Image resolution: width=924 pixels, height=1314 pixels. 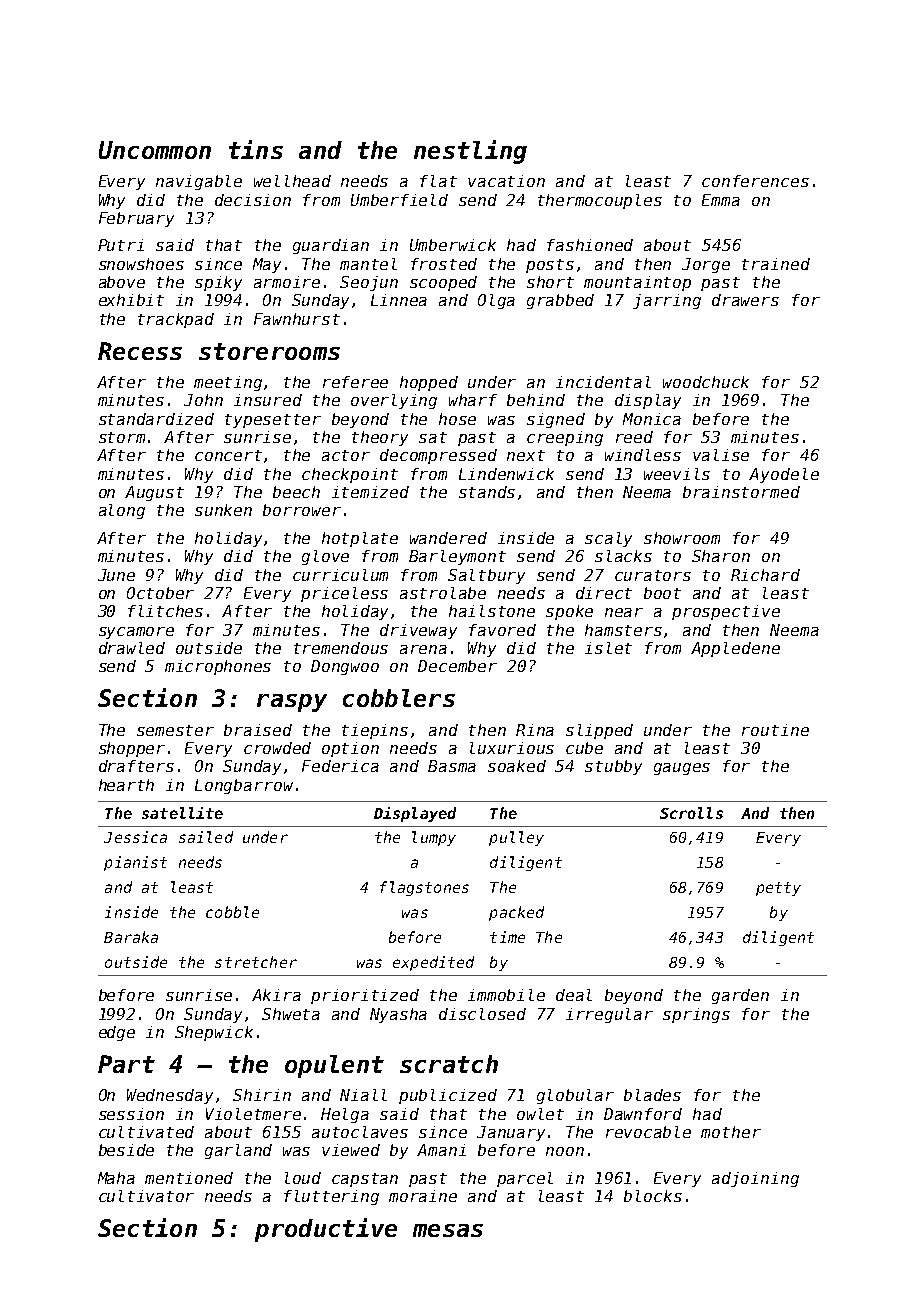 I want to click on conferences, so click(x=755, y=181).
